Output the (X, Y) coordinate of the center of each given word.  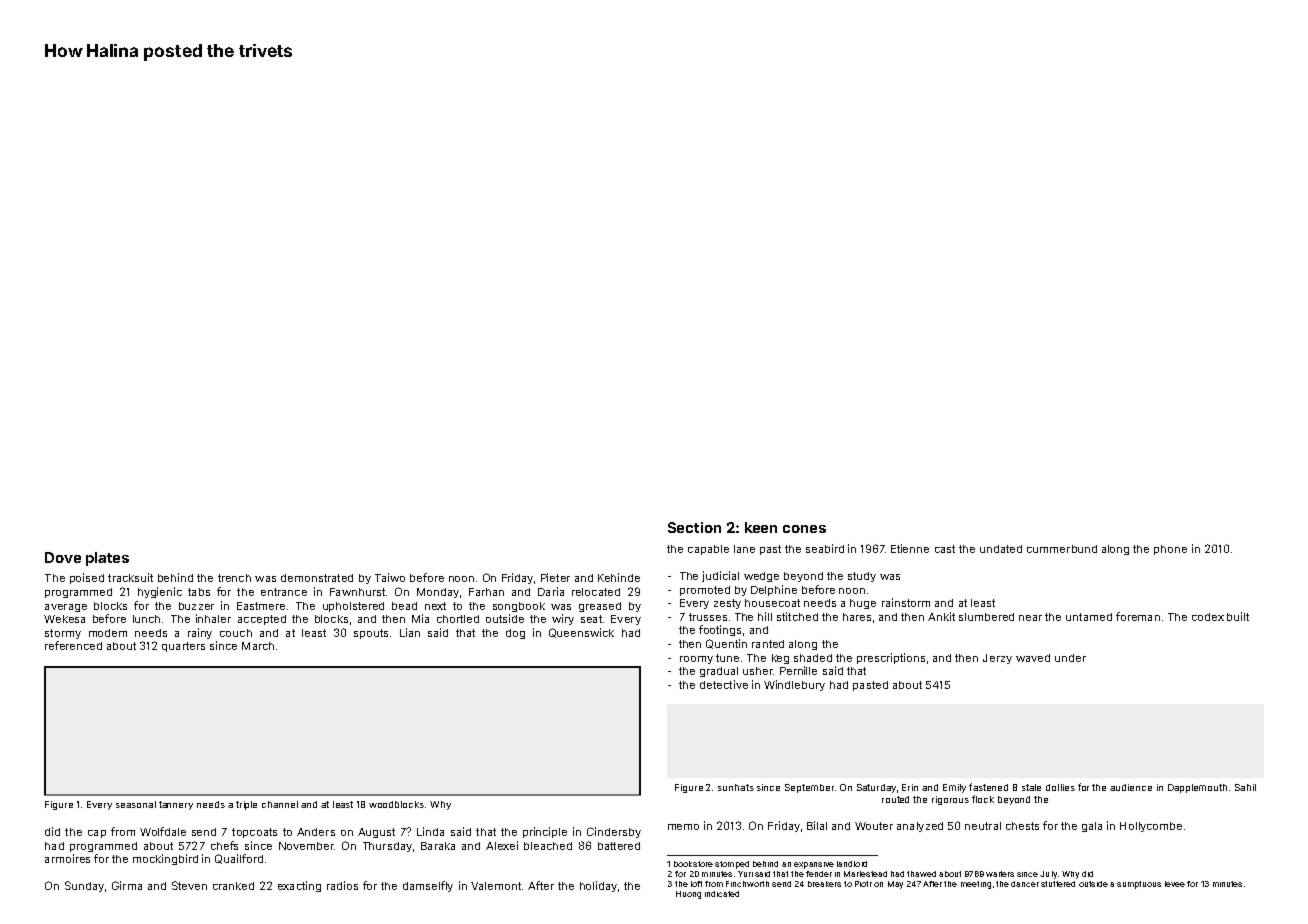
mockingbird (165, 859)
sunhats (736, 787)
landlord (852, 864)
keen (761, 527)
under (1070, 658)
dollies (1060, 787)
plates (107, 559)
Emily (954, 788)
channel (280, 804)
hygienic (160, 592)
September (809, 788)
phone (1170, 550)
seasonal (136, 804)
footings (720, 630)
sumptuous (1139, 885)
